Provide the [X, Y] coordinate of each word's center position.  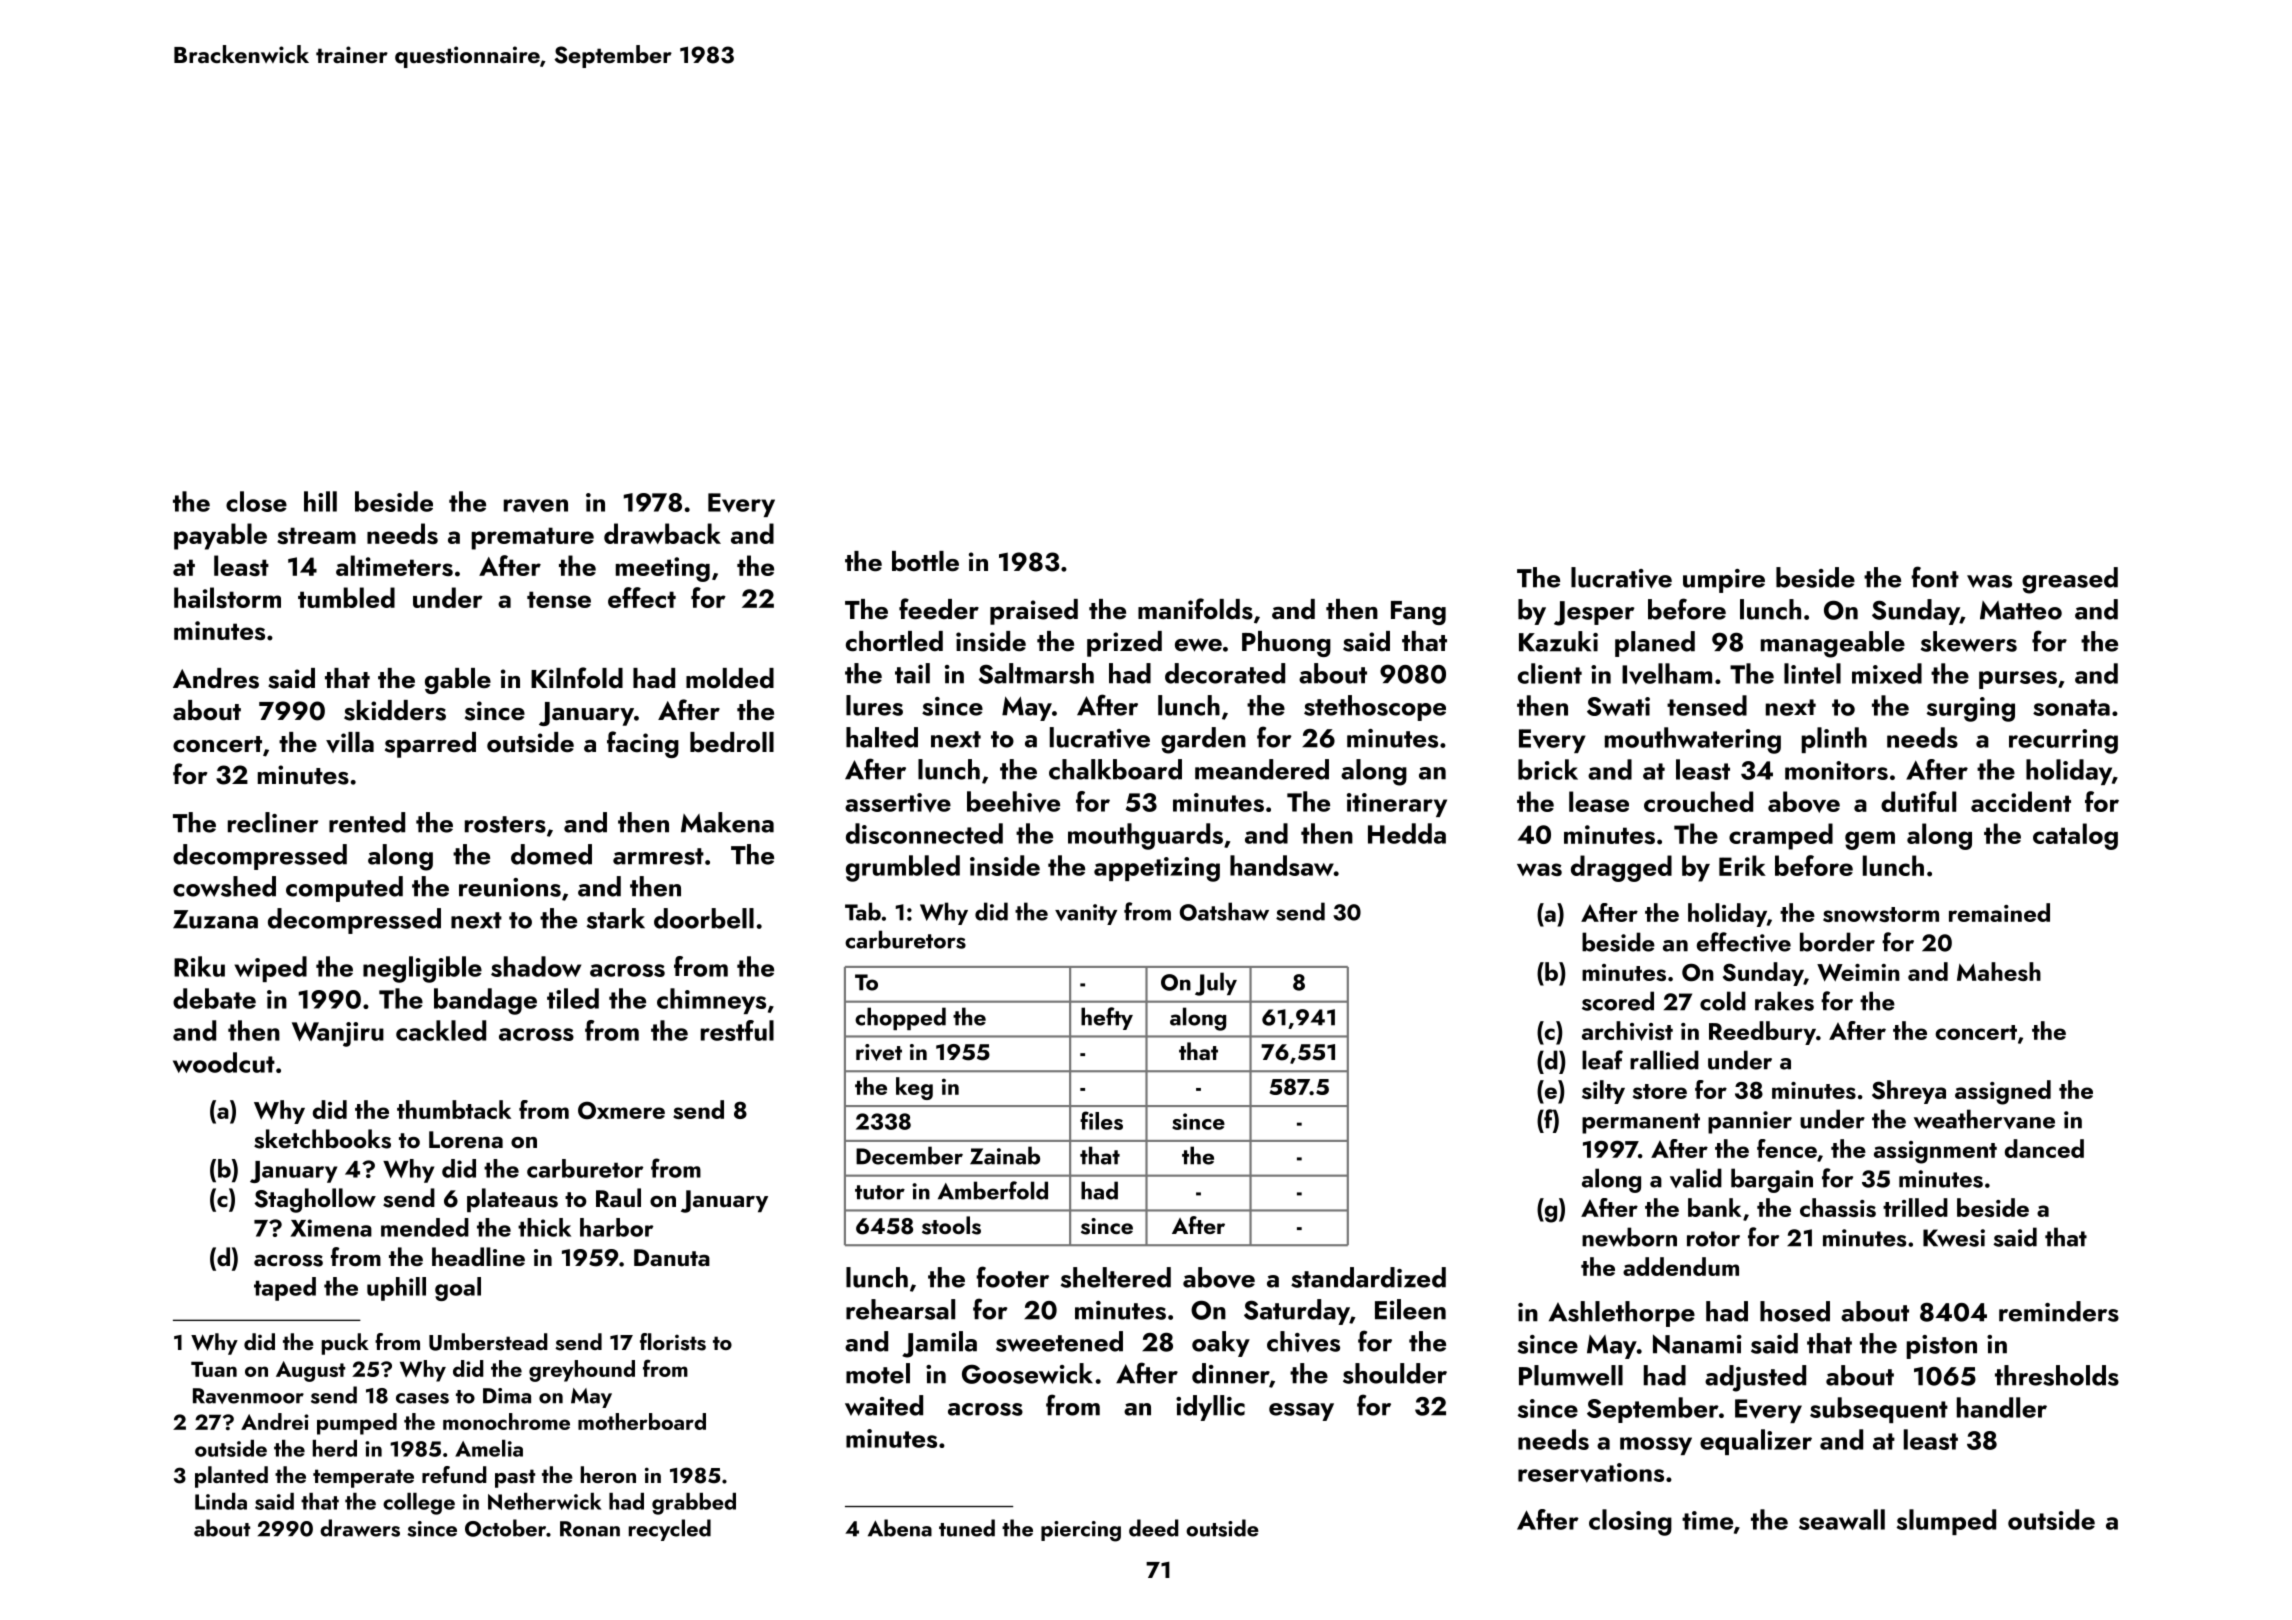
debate [214, 998]
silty [1603, 1092]
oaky [1221, 1344]
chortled [894, 641]
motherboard [642, 1421]
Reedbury [1762, 1033]
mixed [1887, 673]
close [256, 501]
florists [673, 1342]
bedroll [732, 742]
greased [2070, 580]
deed [1154, 1528]
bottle [925, 561]
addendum [1681, 1266]
